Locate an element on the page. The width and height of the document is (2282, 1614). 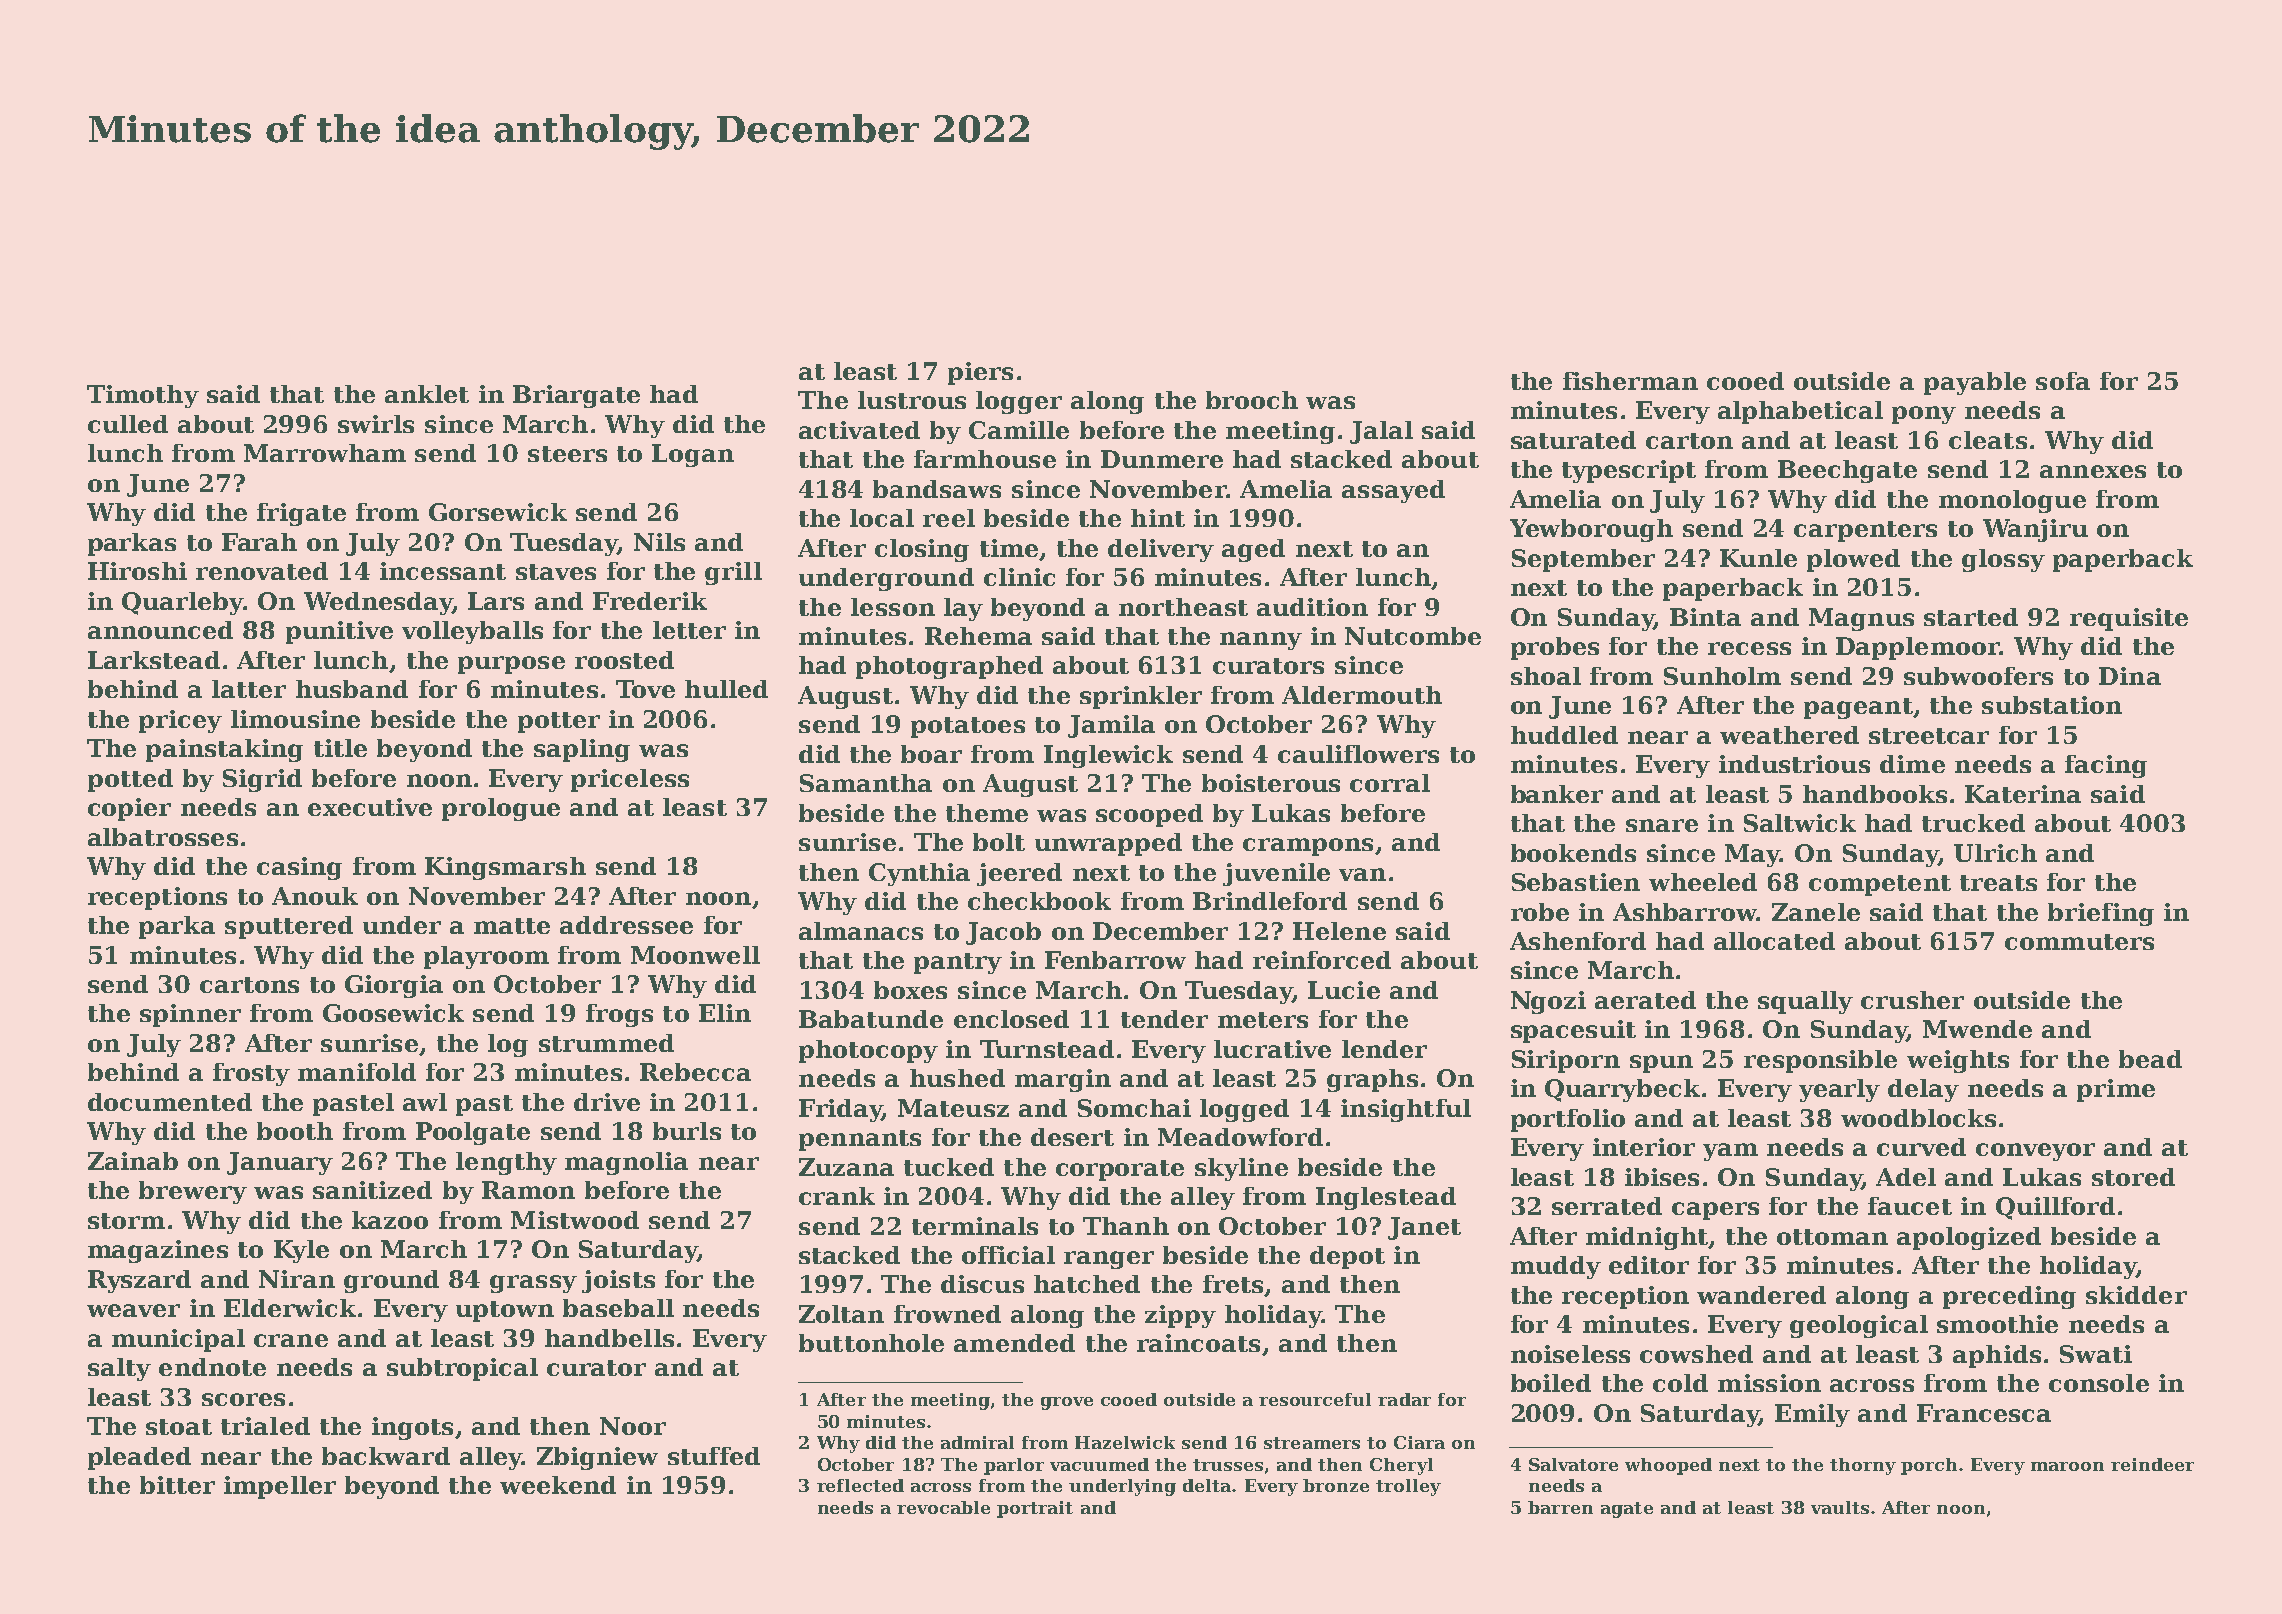
scooped is located at coordinates (1149, 815).
